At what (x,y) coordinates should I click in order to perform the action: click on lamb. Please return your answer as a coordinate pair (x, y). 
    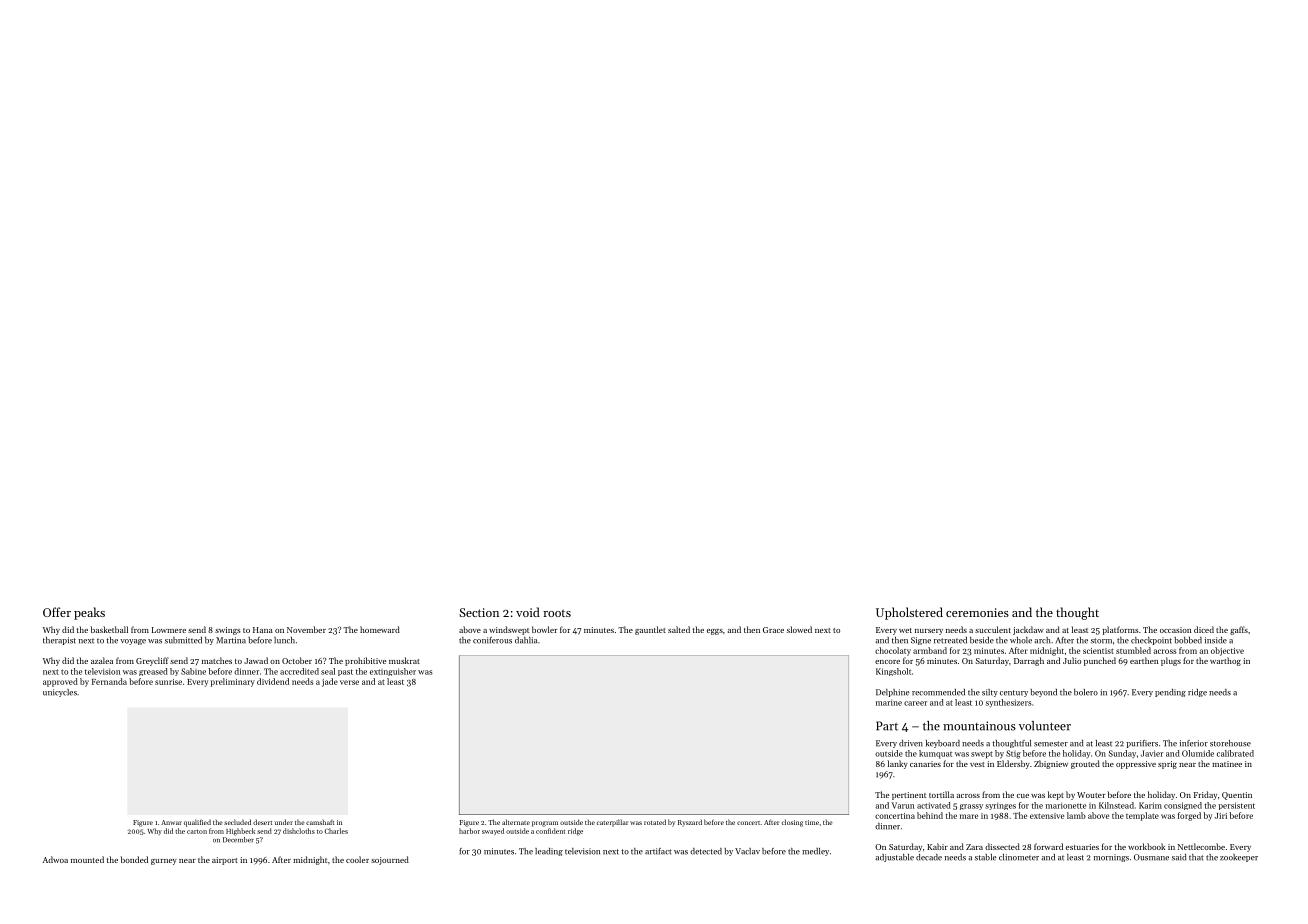
    Looking at the image, I should click on (1076, 815).
